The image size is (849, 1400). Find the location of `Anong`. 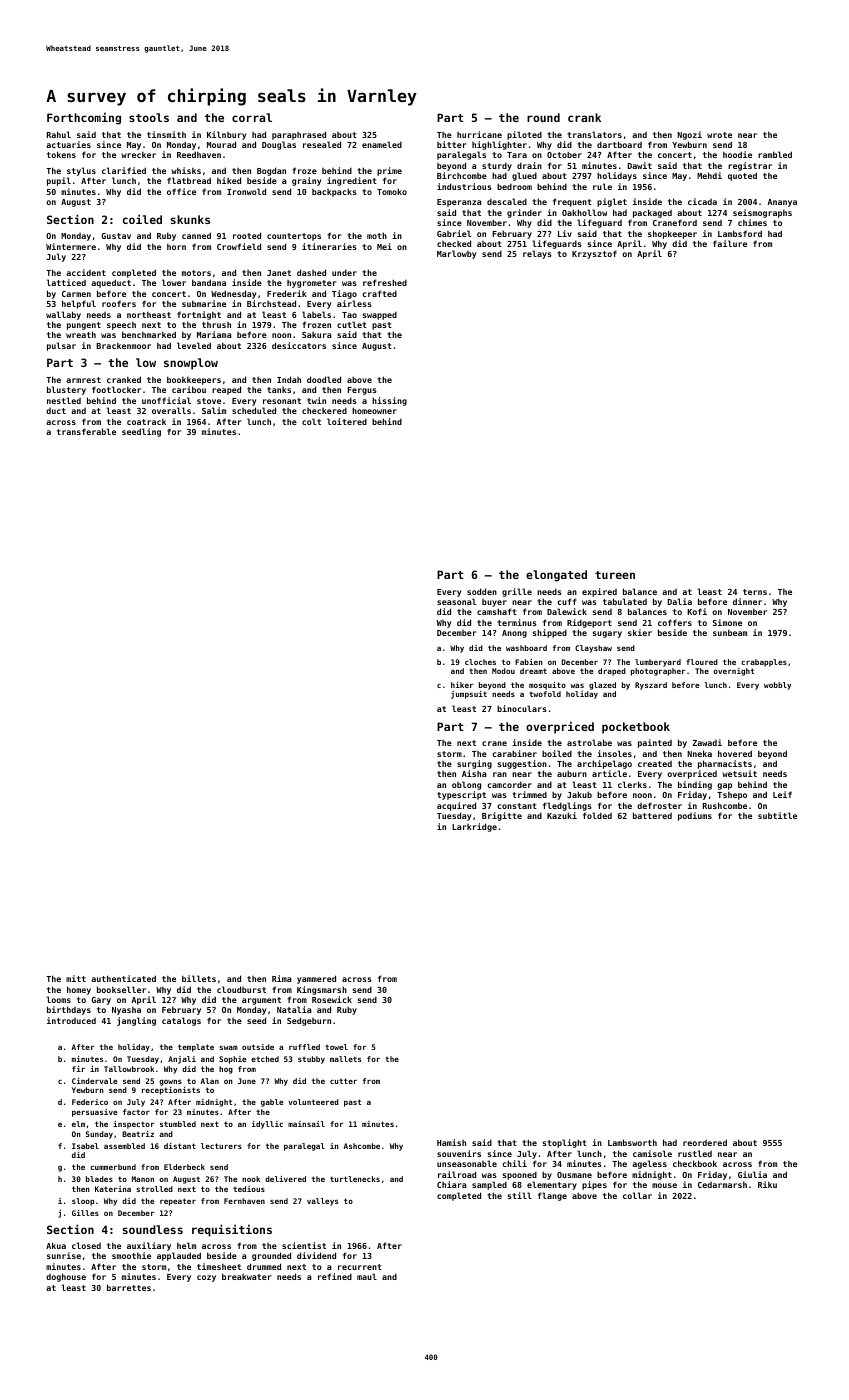

Anong is located at coordinates (514, 634).
